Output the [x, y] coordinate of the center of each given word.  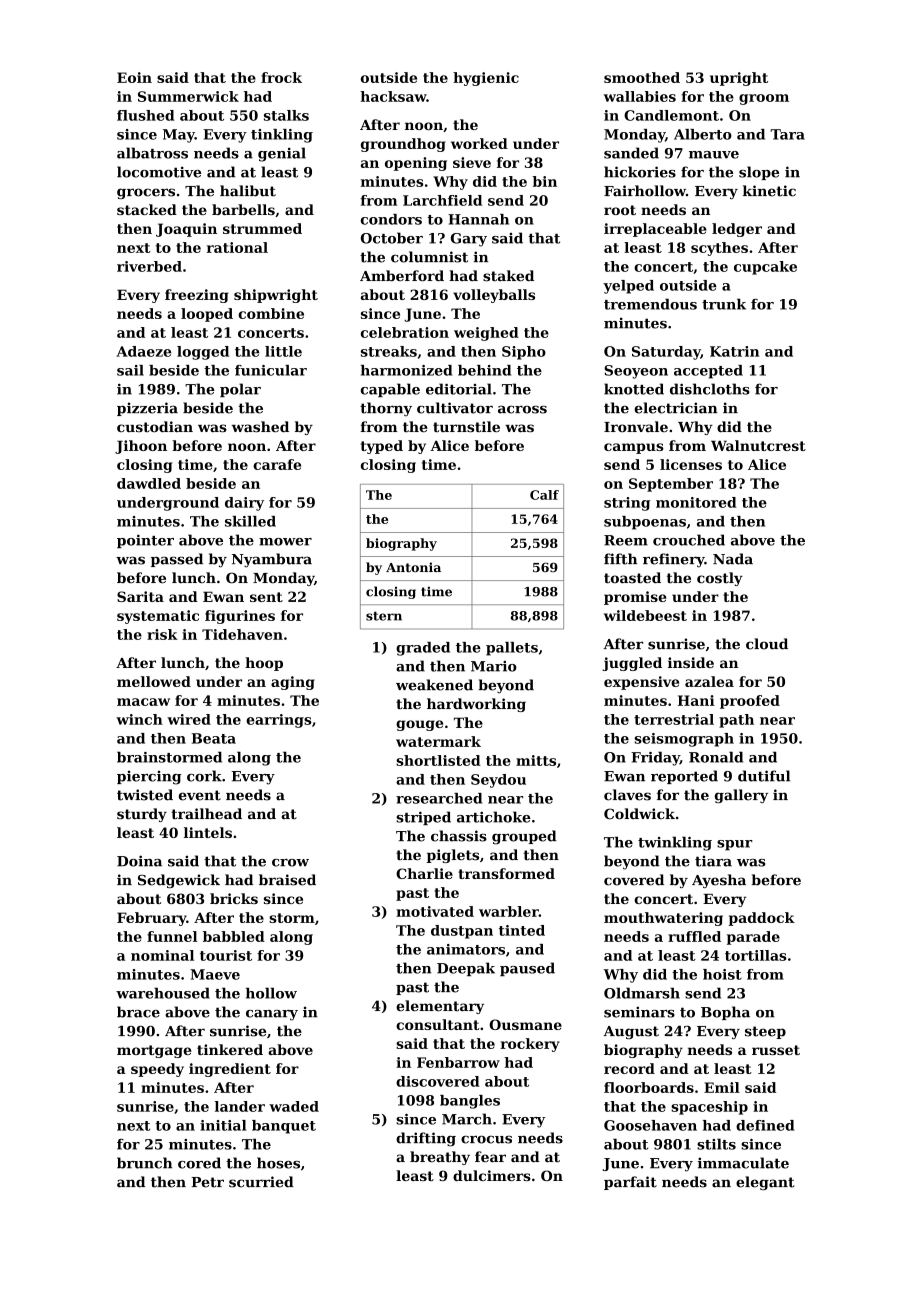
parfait [630, 1183]
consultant [438, 1024]
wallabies [640, 96]
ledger [737, 230]
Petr [207, 1182]
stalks [286, 115]
